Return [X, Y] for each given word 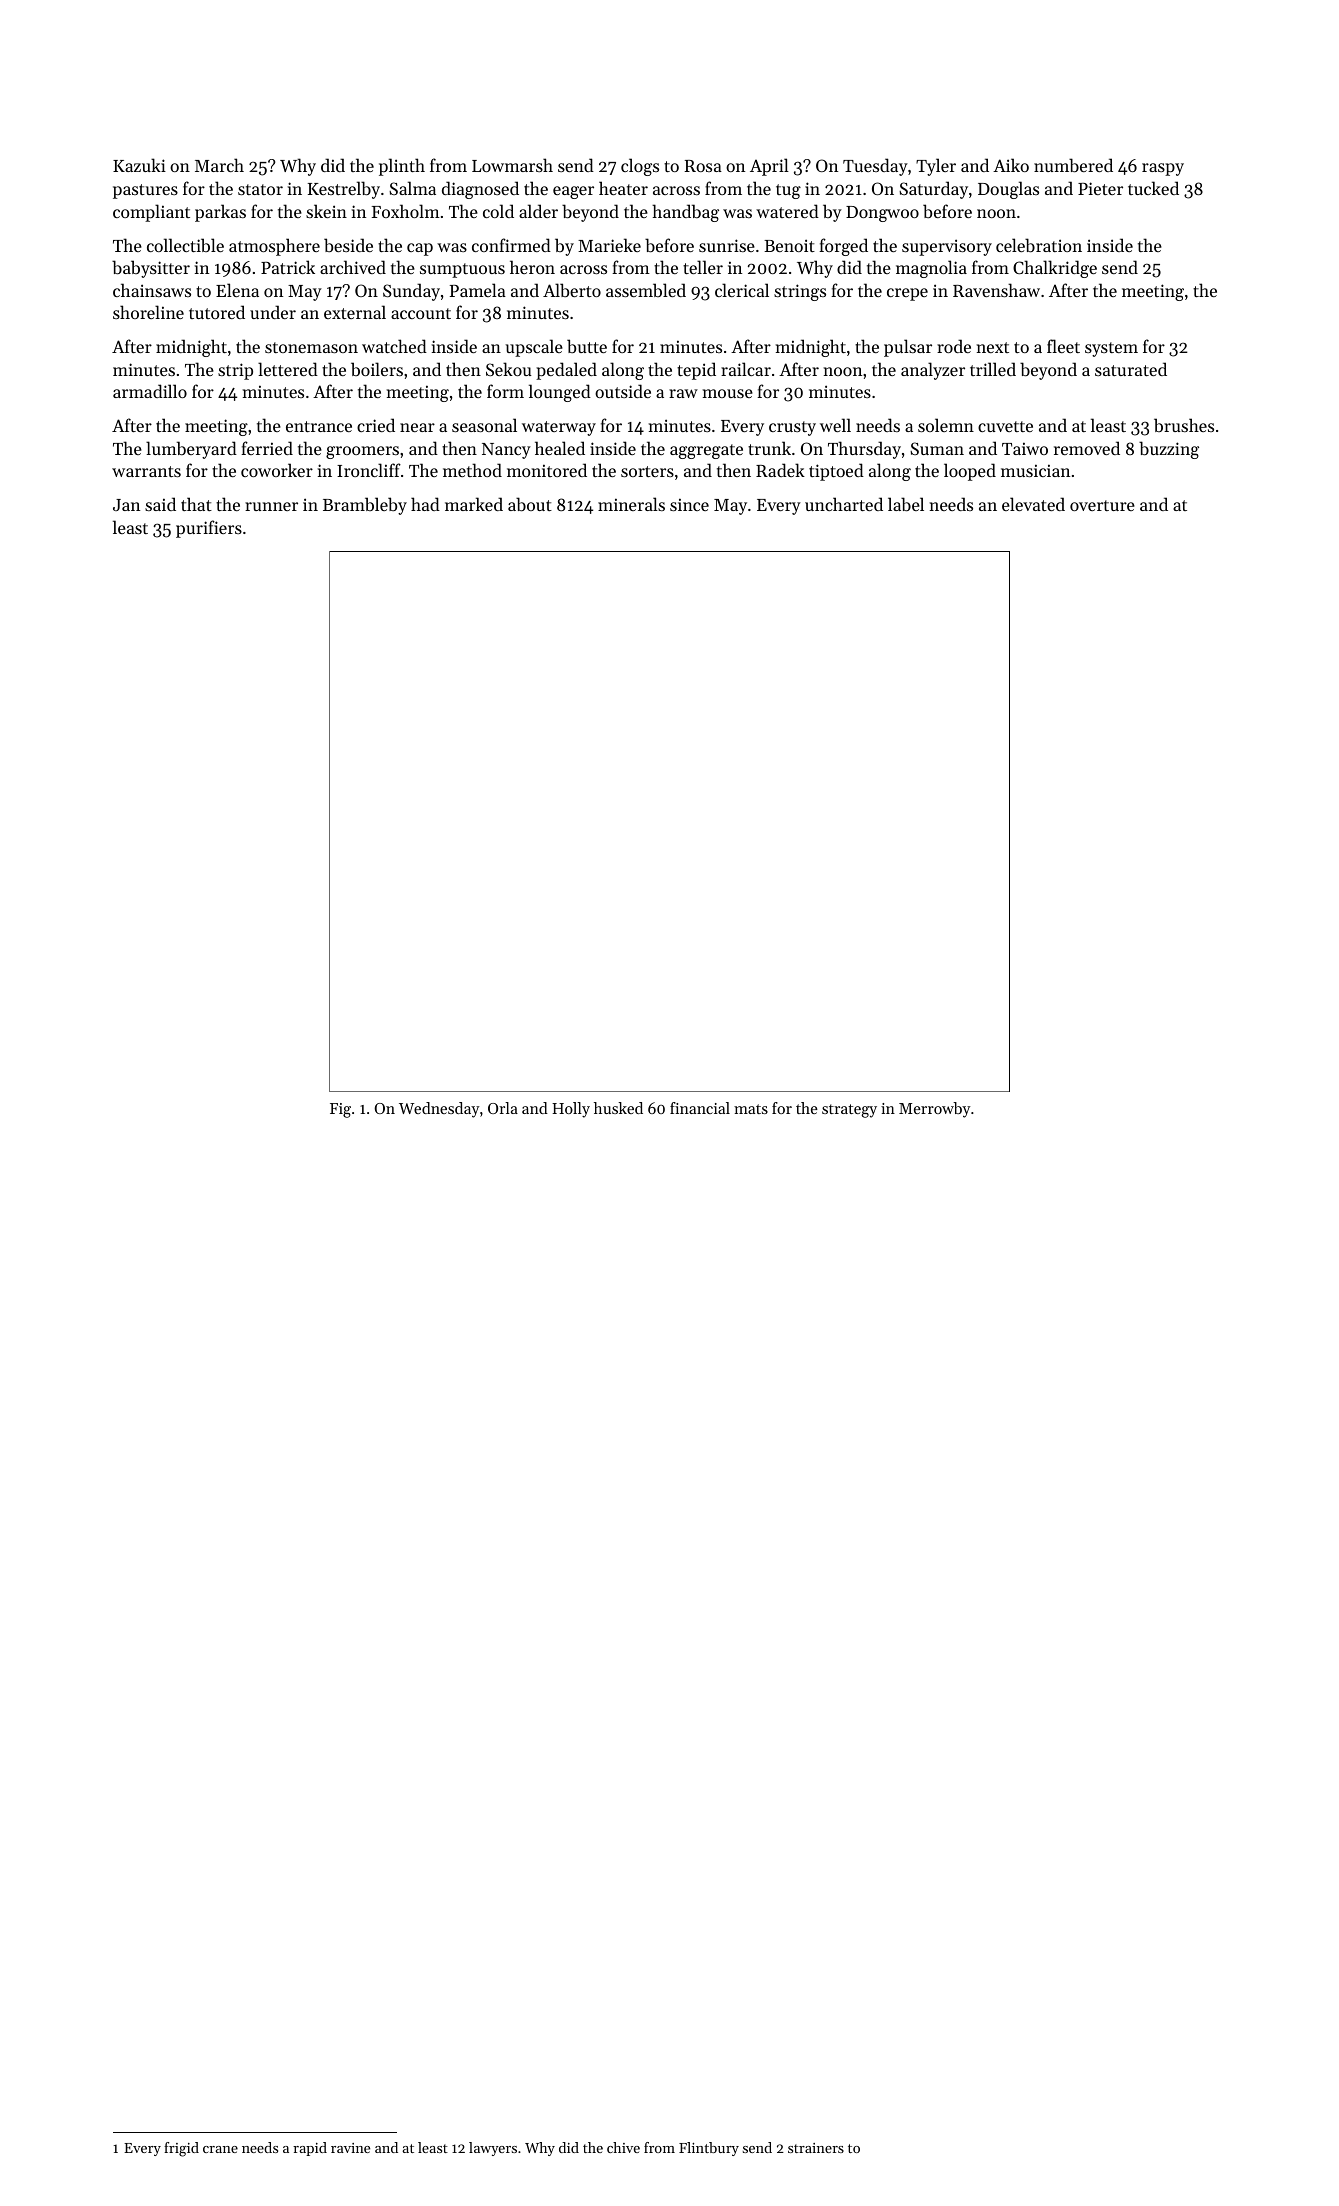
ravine [350, 2148]
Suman [937, 448]
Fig [340, 1110]
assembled [646, 290]
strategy [849, 1111]
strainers [816, 2148]
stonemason [311, 347]
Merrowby [935, 1110]
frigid [181, 2149]
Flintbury [709, 2149]
